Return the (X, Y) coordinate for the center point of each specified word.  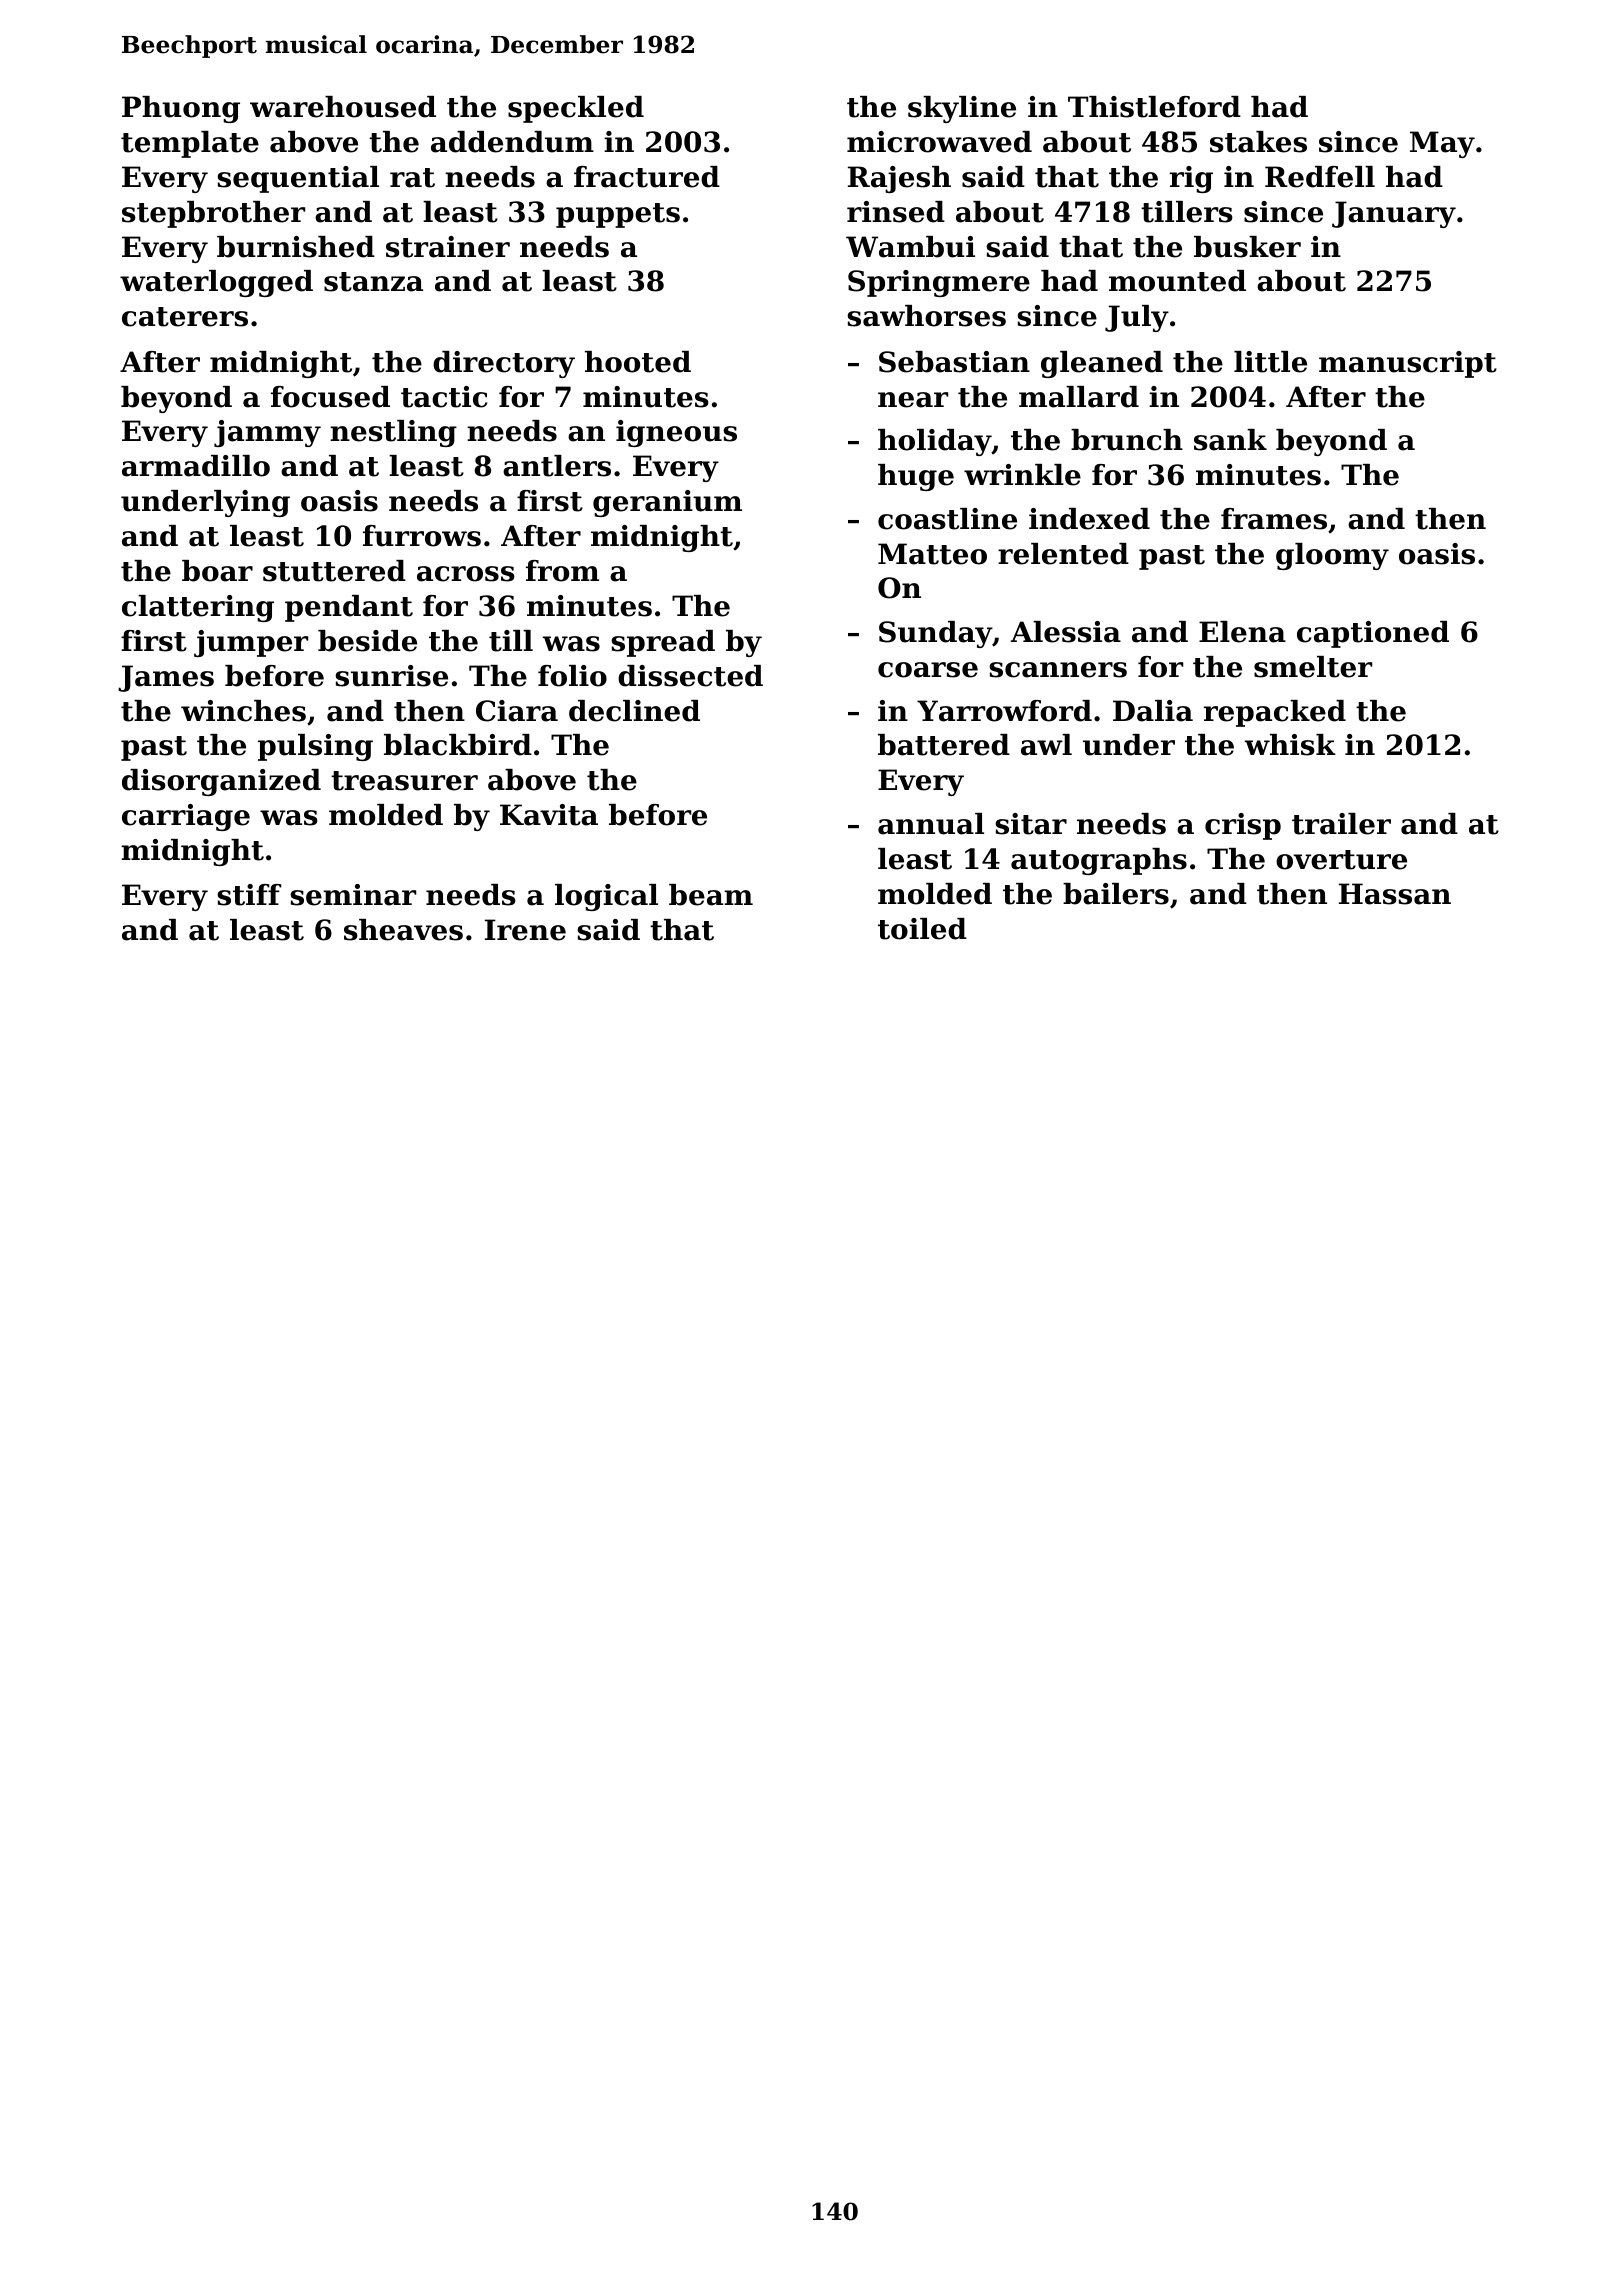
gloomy (1332, 556)
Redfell (1320, 177)
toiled (922, 929)
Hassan (1395, 894)
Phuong (181, 109)
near (913, 400)
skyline (962, 109)
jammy (267, 433)
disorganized (221, 782)
